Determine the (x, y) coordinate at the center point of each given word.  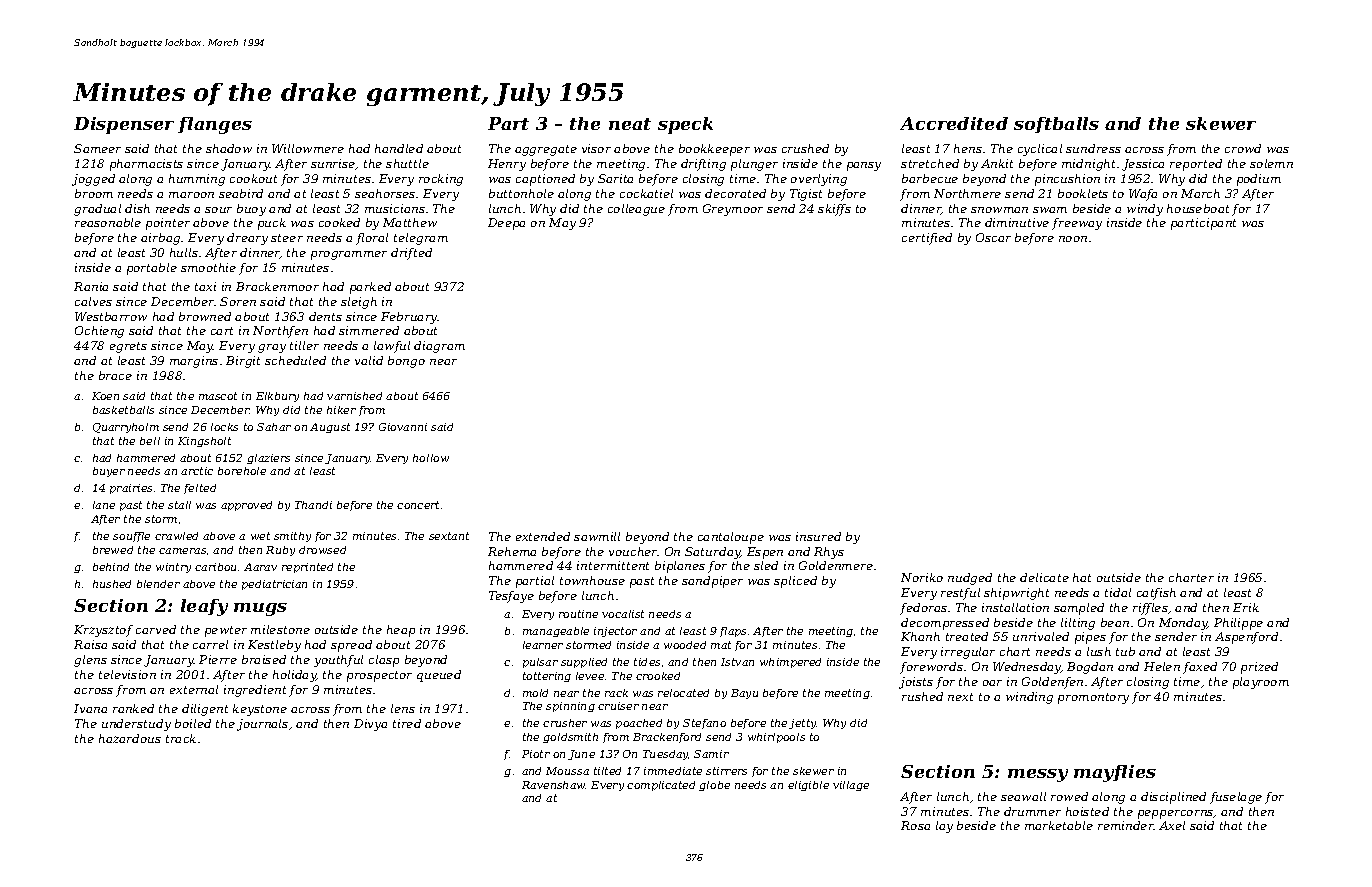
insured (818, 536)
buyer (109, 472)
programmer (349, 255)
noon (1073, 239)
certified (927, 239)
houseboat (1198, 208)
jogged (93, 180)
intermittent (613, 565)
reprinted (307, 568)
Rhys (829, 553)
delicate (1044, 577)
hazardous (130, 738)
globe (714, 786)
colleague (636, 210)
